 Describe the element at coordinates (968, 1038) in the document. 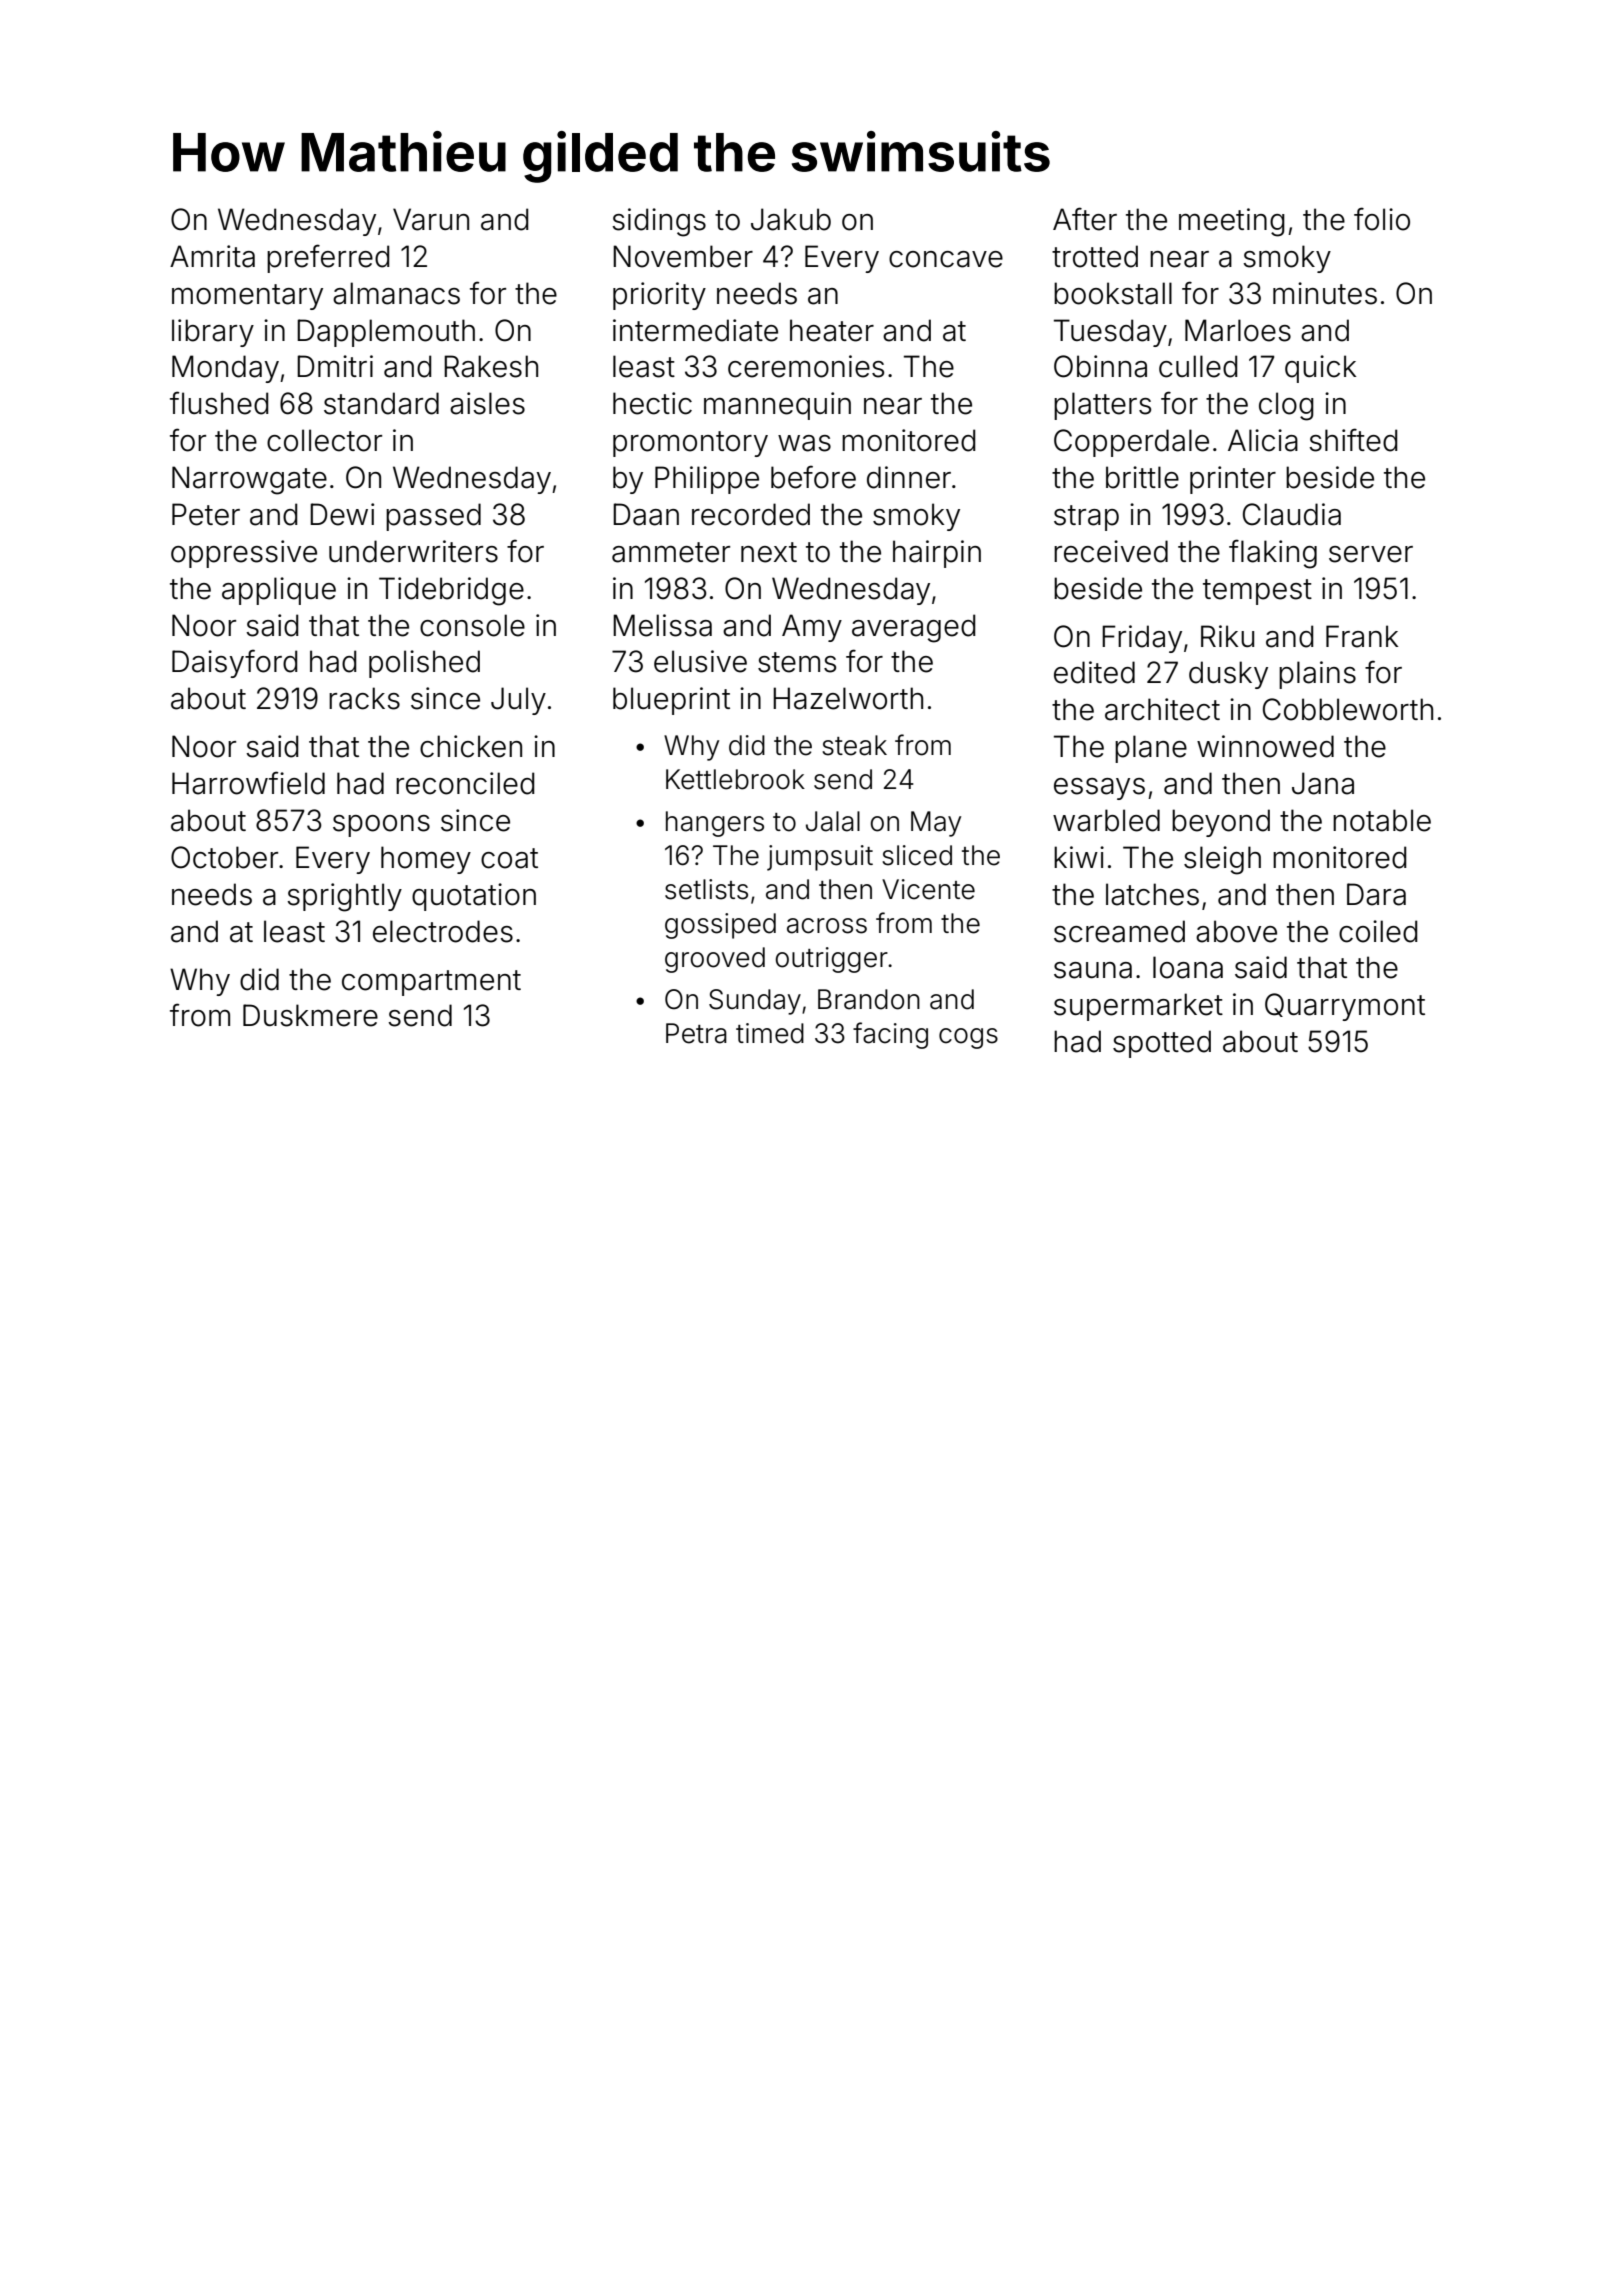

I see `cogs` at that location.
